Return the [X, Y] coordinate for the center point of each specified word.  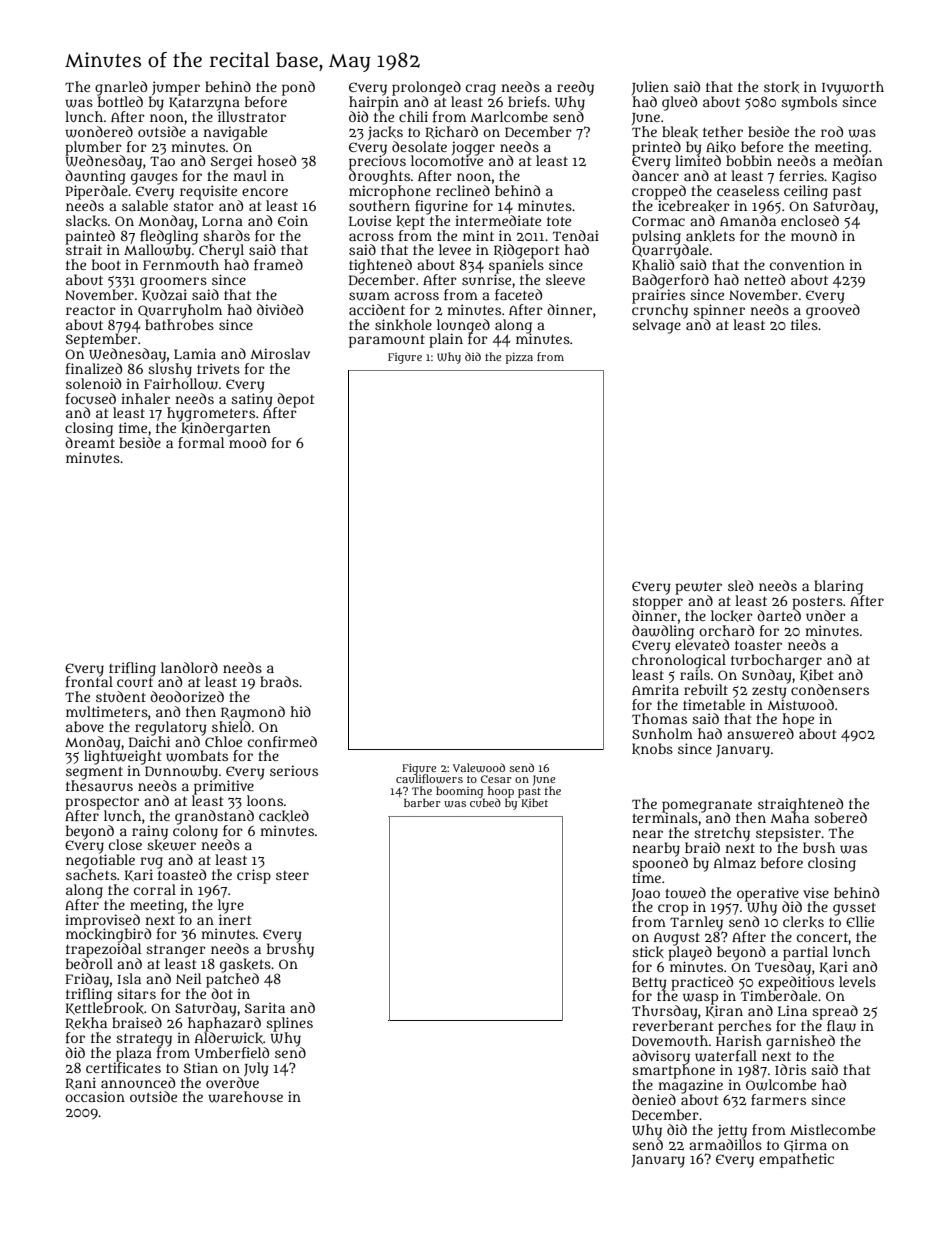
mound [814, 235]
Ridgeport [526, 251]
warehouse [245, 1097]
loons [265, 800]
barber [422, 802]
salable [145, 205]
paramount [387, 341]
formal [201, 442]
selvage [656, 326]
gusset [854, 909]
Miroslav [280, 353]
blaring [838, 587]
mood [247, 442]
